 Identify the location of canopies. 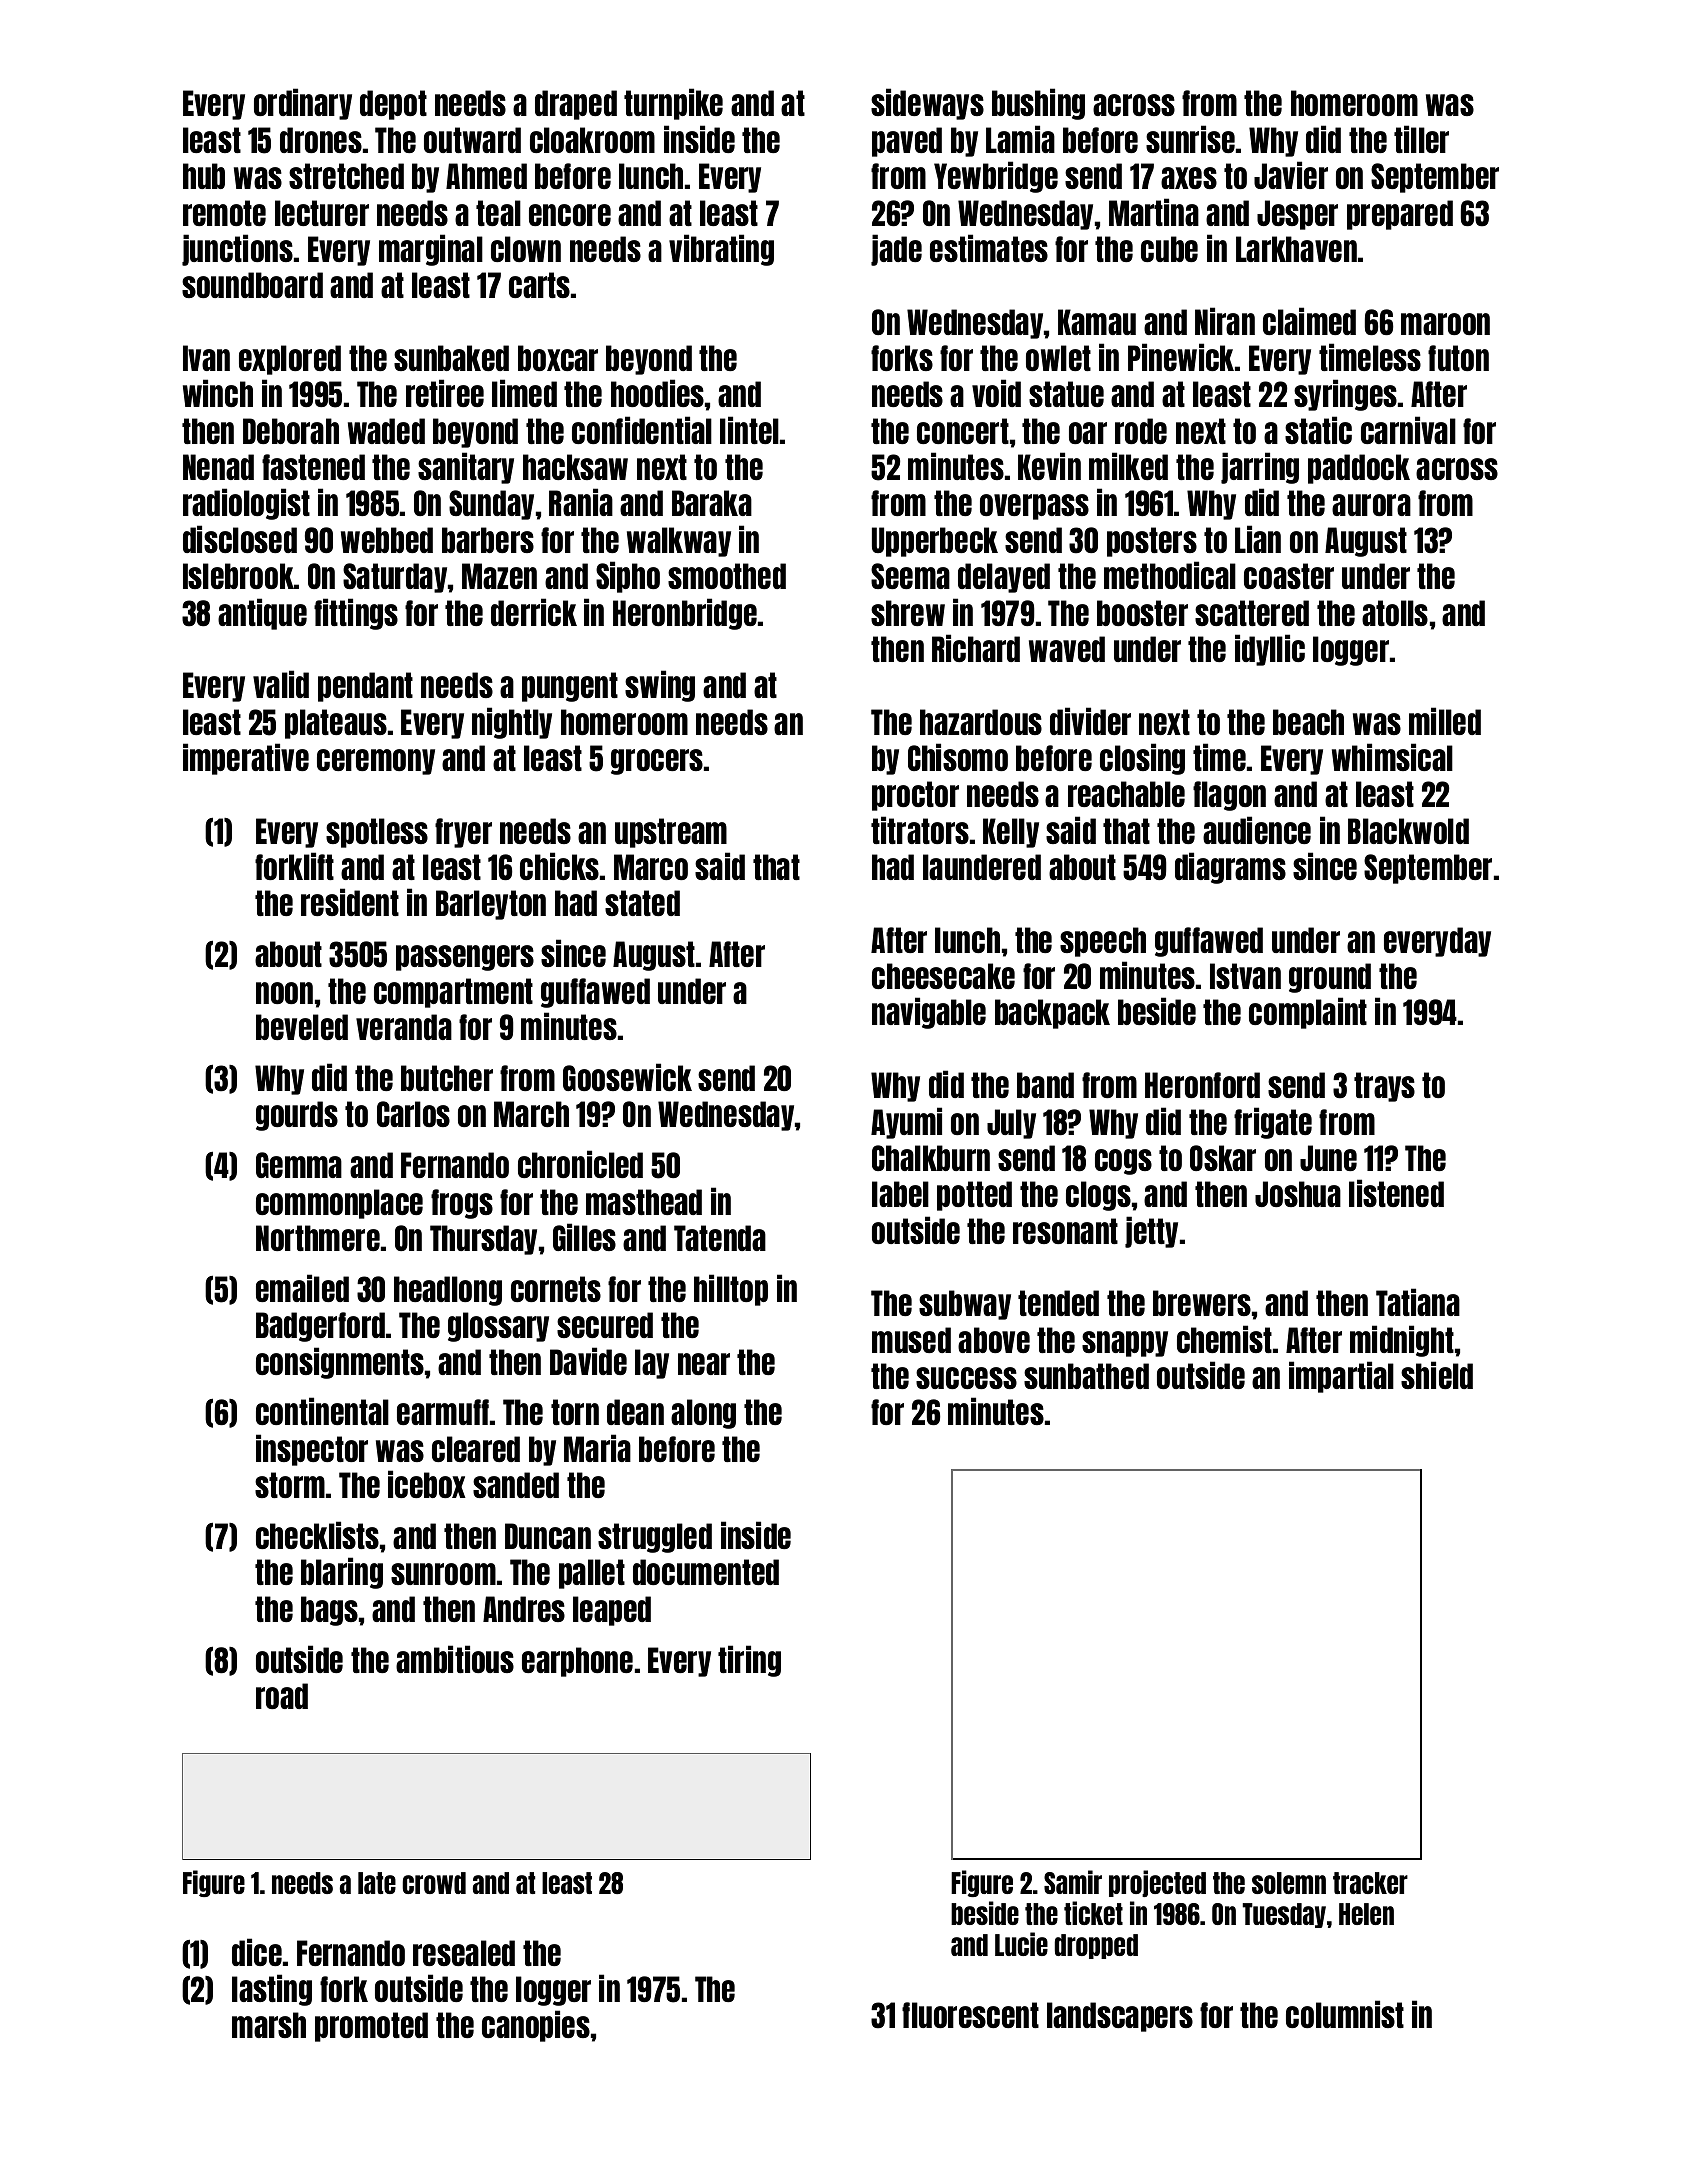
(536, 2026).
